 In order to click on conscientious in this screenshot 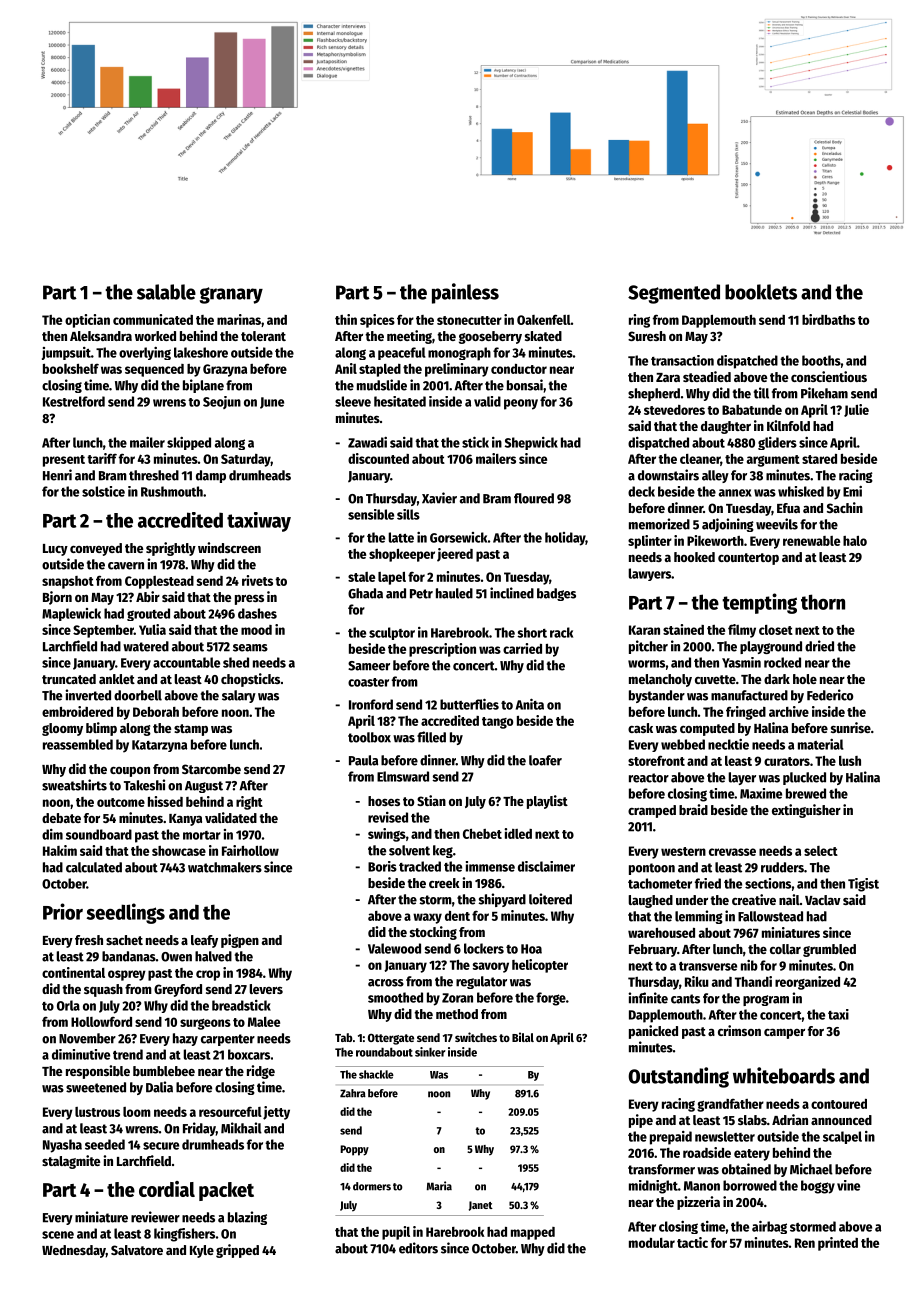, I will do `click(829, 376)`.
